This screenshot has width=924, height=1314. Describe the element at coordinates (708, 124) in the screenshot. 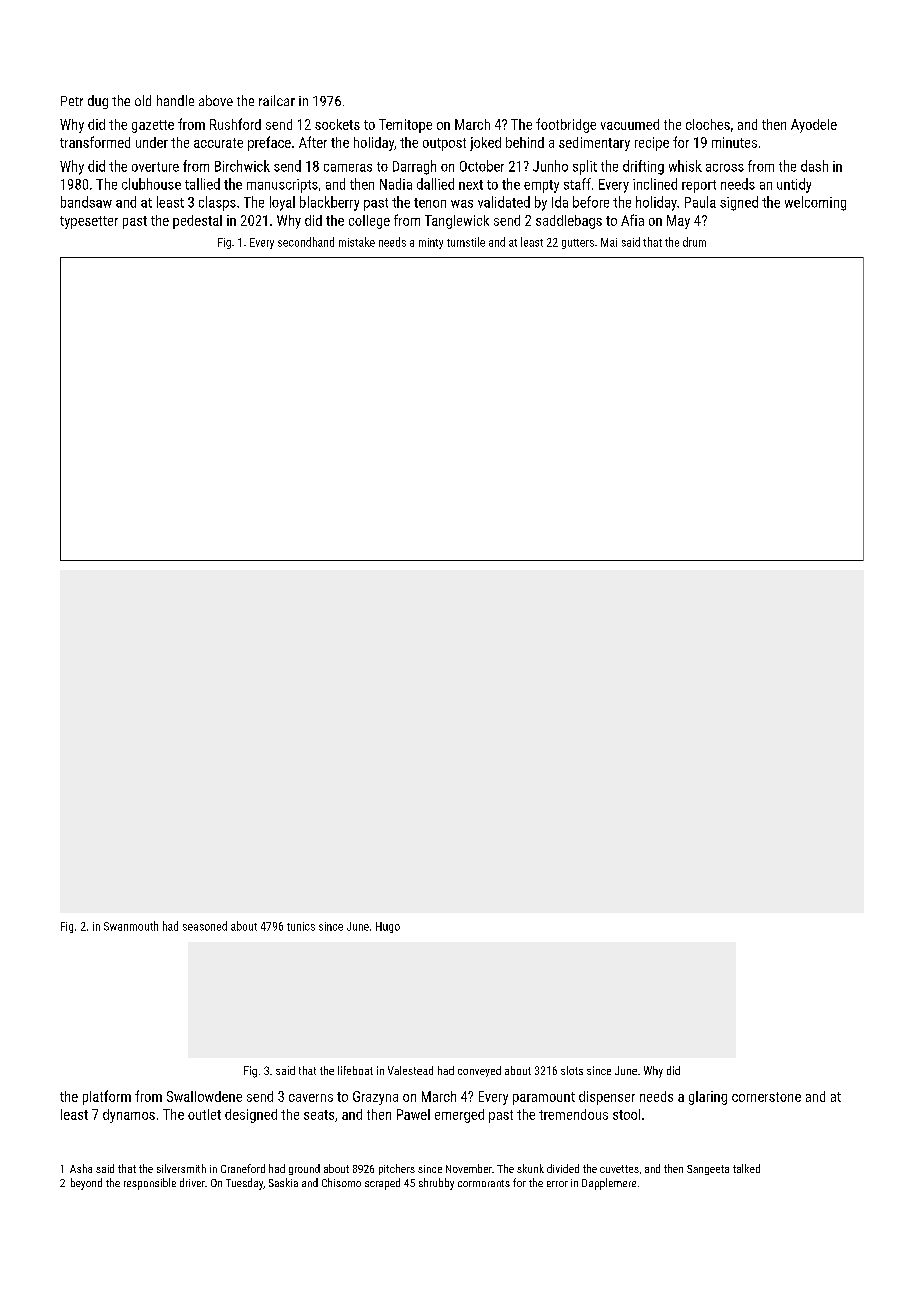

I see `cloches` at that location.
